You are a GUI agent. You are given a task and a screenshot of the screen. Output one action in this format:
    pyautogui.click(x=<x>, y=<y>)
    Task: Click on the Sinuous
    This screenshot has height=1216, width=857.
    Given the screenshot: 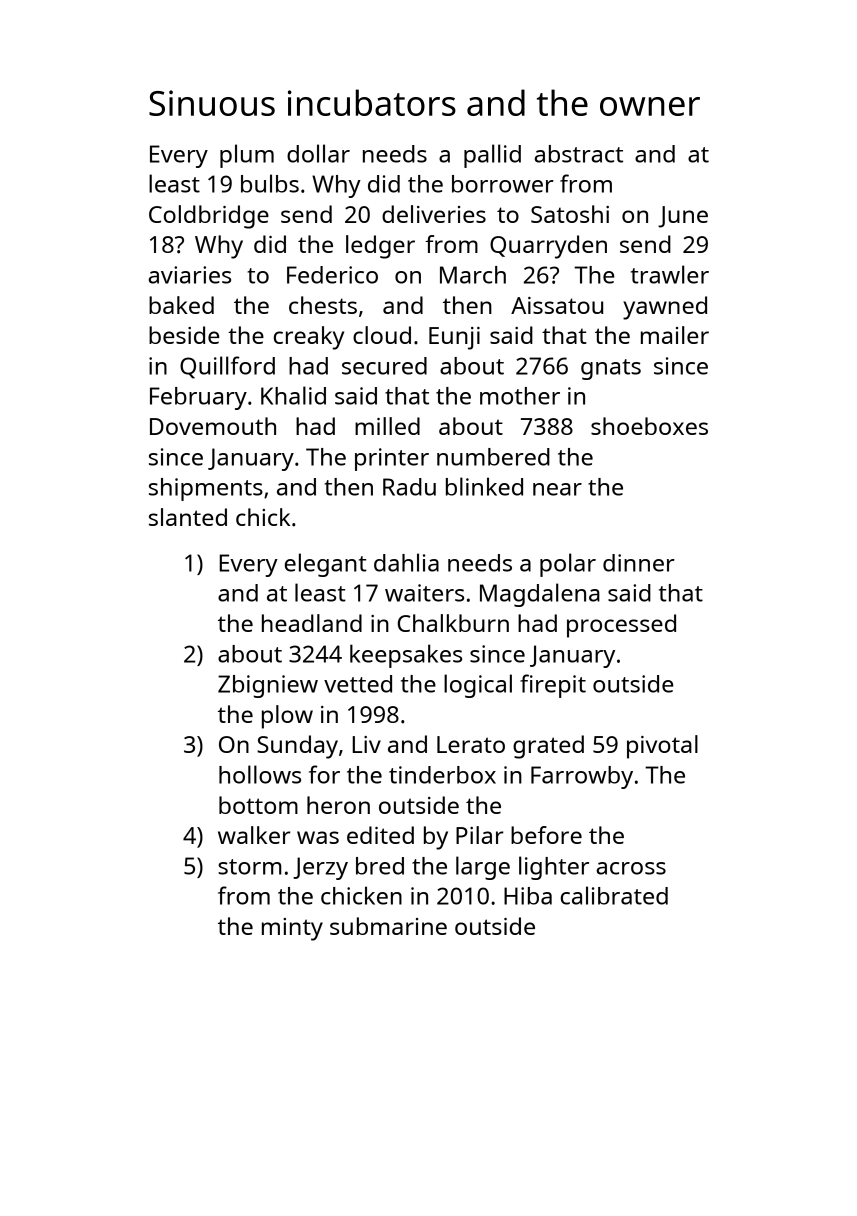 What is the action you would take?
    pyautogui.click(x=212, y=103)
